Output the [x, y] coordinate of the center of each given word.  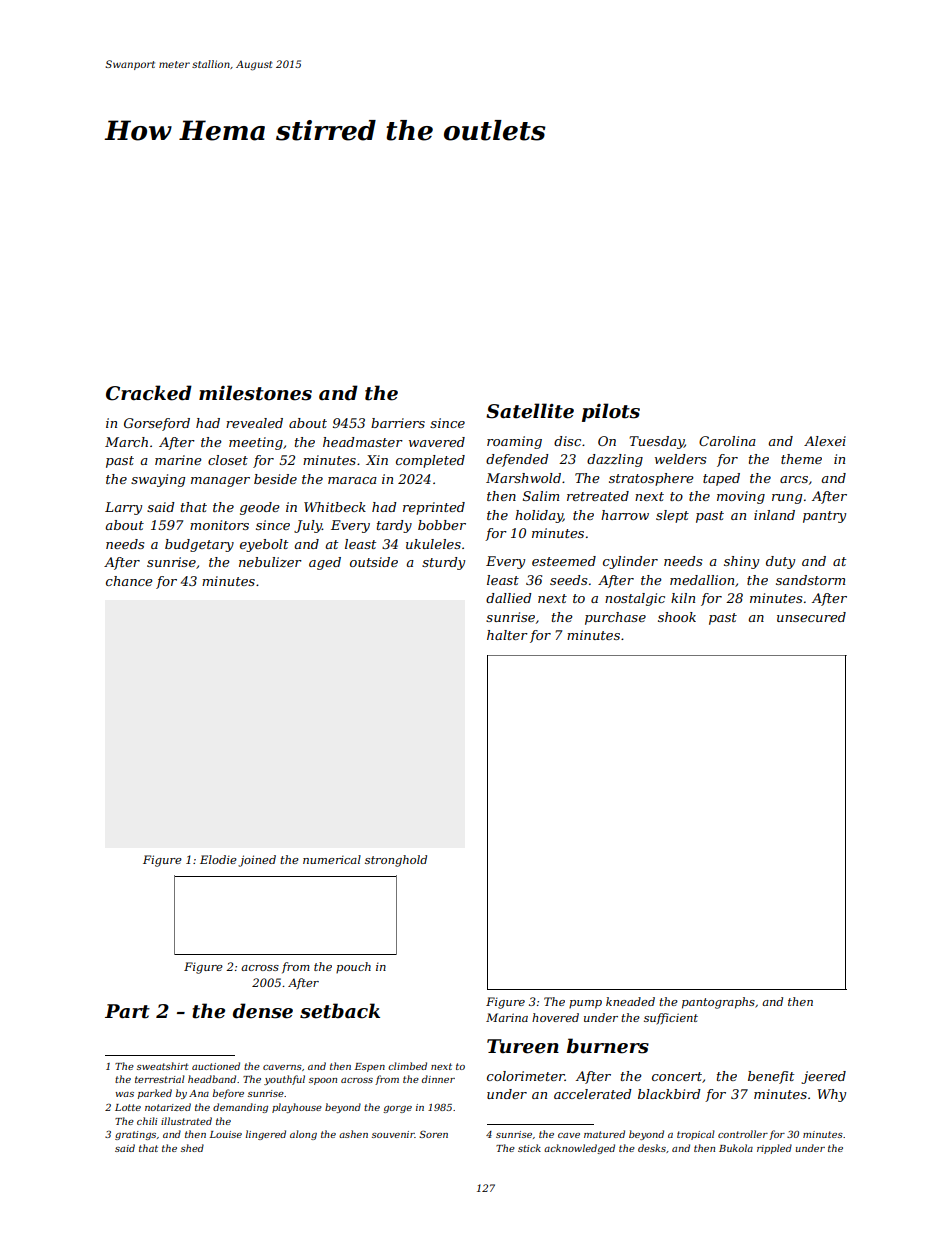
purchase [615, 618]
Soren [433, 1134]
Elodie [218, 859]
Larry [123, 508]
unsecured [811, 617]
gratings [135, 1135]
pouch [353, 967]
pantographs [718, 1003]
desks [652, 1148]
